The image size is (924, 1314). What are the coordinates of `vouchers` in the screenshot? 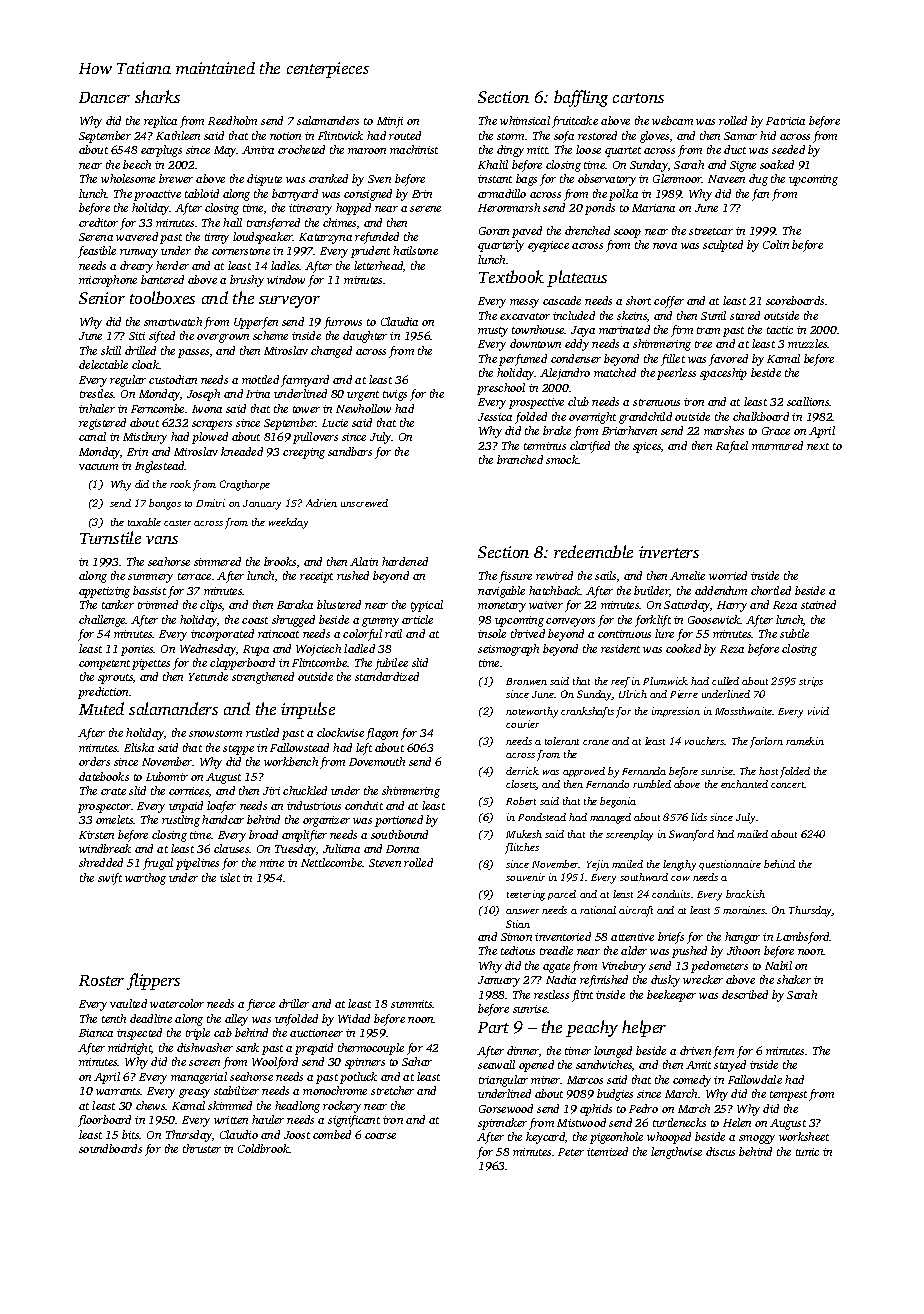 It's located at (705, 741).
